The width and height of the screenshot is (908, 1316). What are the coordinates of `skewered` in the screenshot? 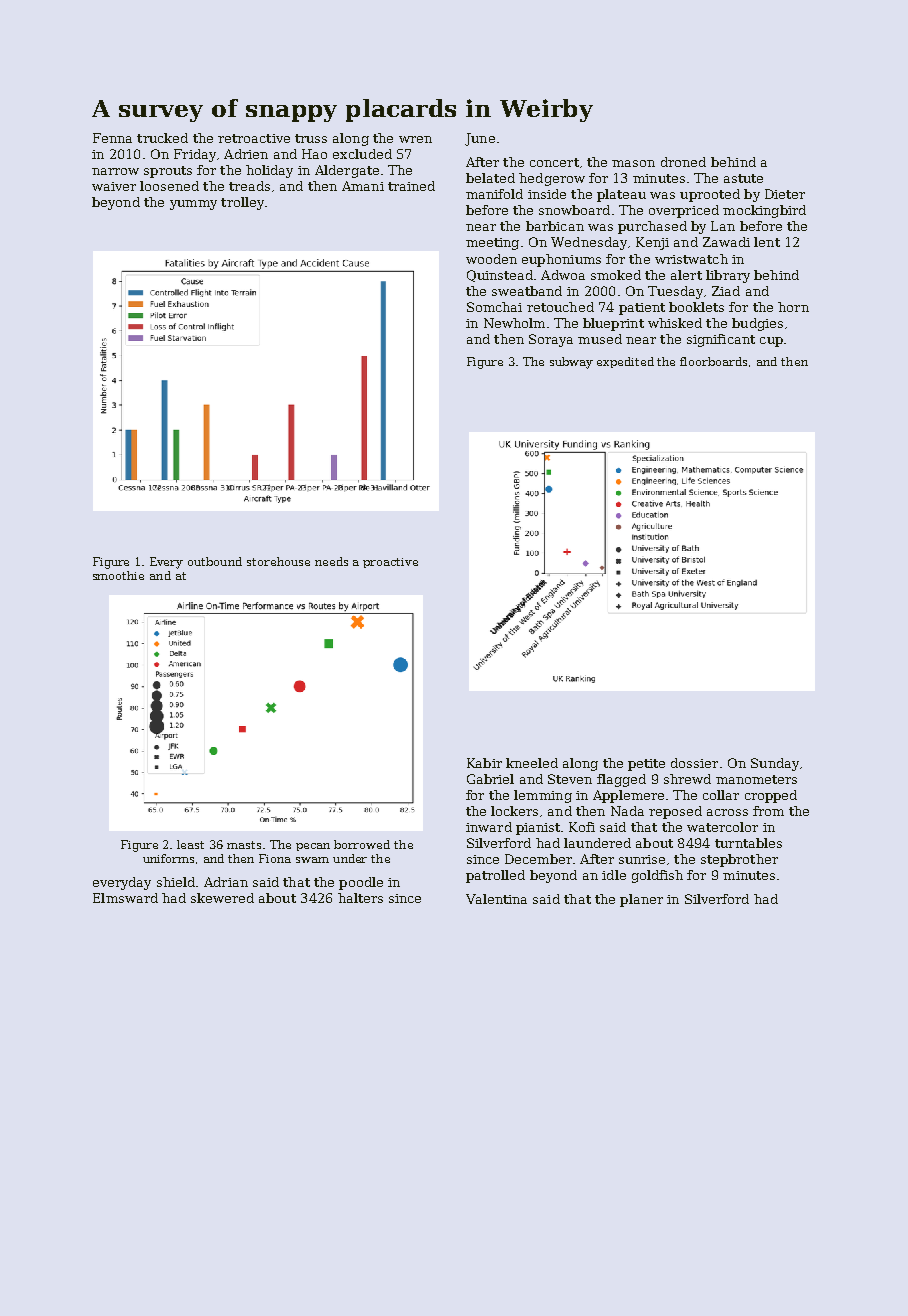 It's located at (222, 898).
